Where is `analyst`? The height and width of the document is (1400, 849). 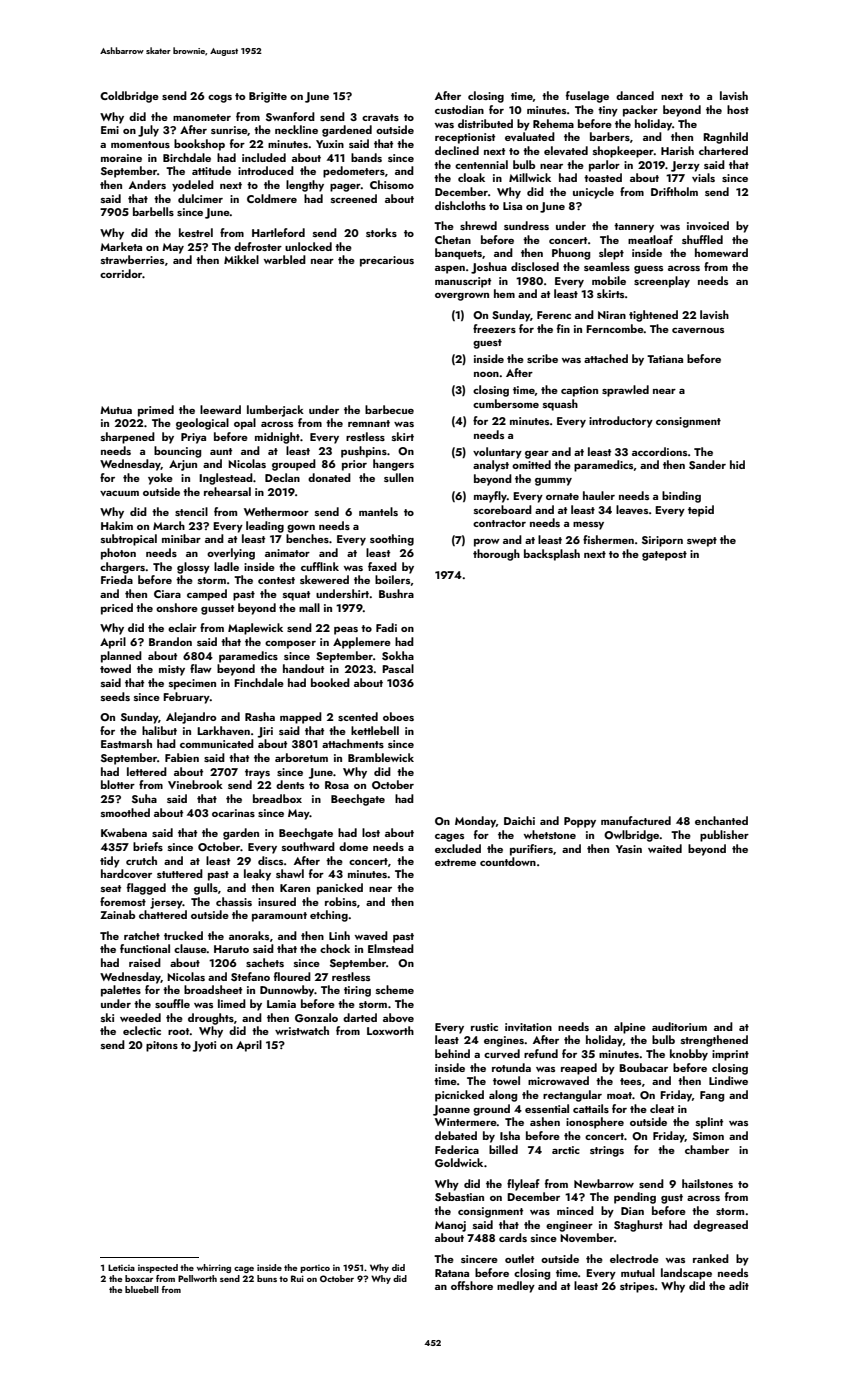
analyst is located at coordinates (491, 466).
